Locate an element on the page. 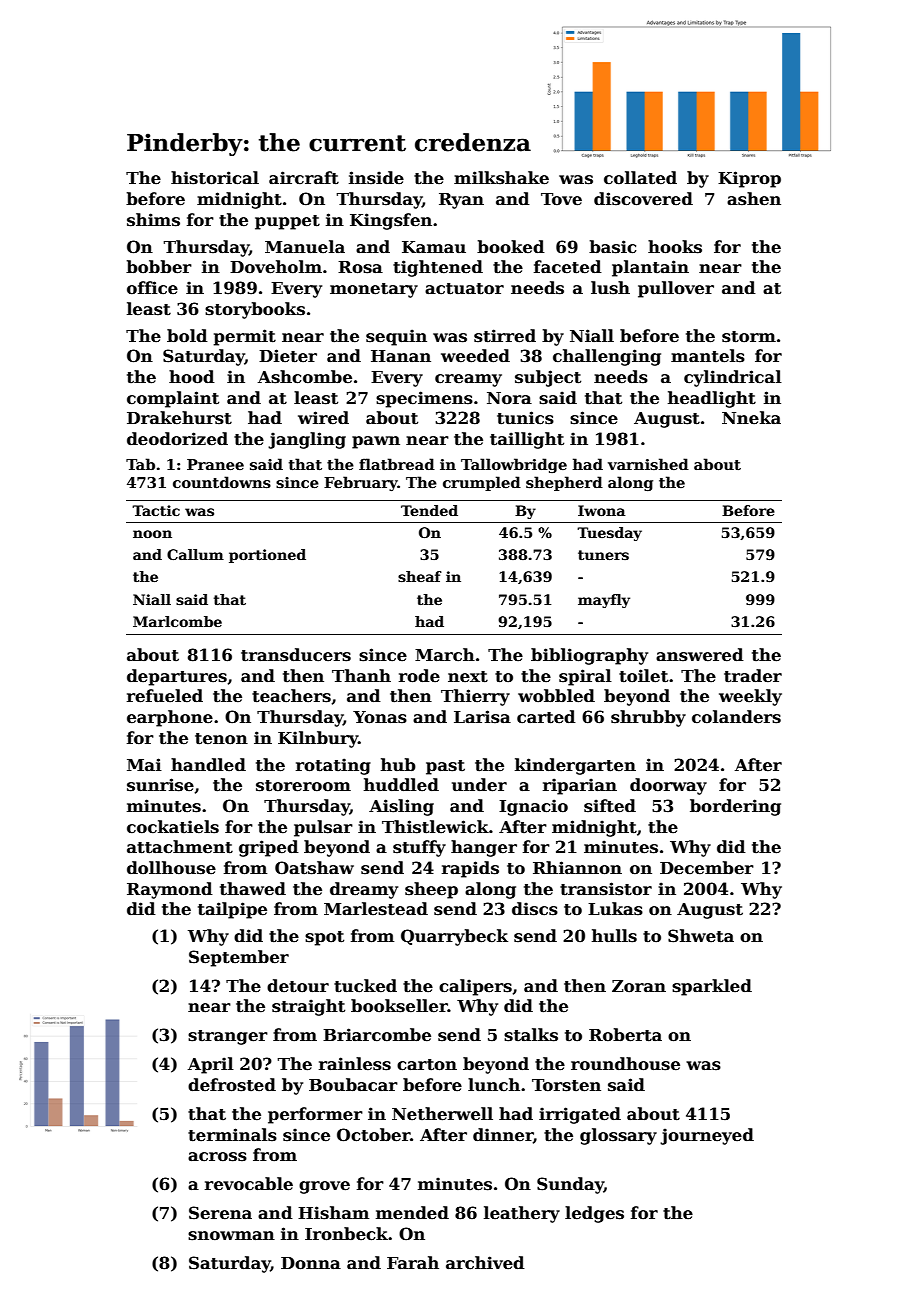  permit is located at coordinates (245, 337).
